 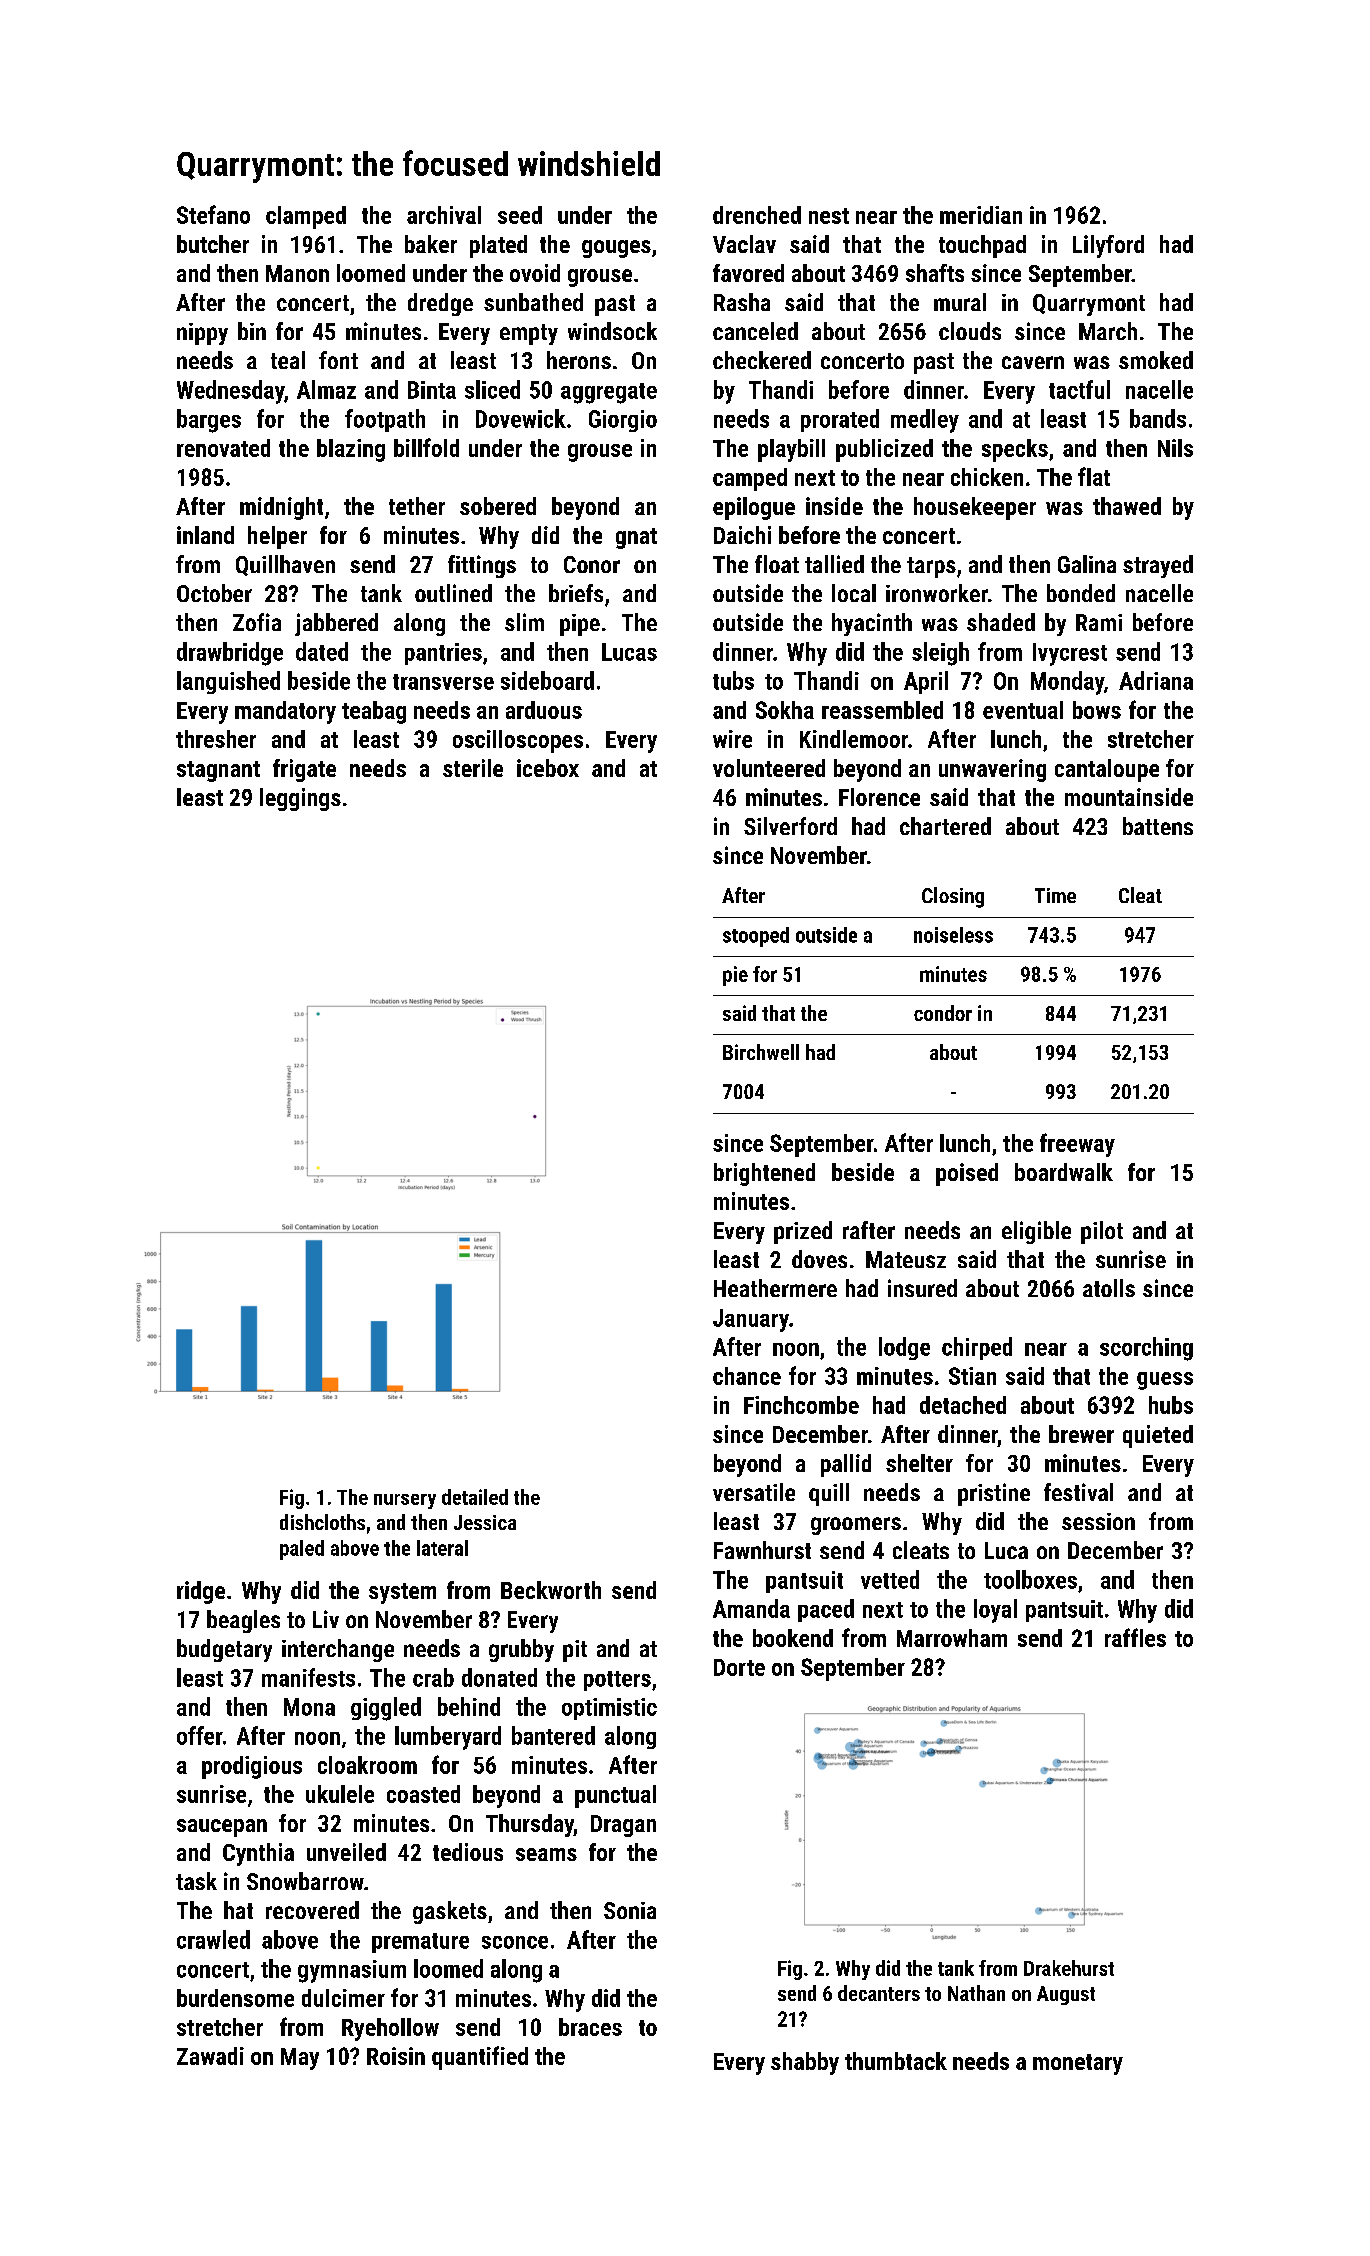 What do you see at coordinates (300, 799) in the screenshot?
I see `leggings` at bounding box center [300, 799].
